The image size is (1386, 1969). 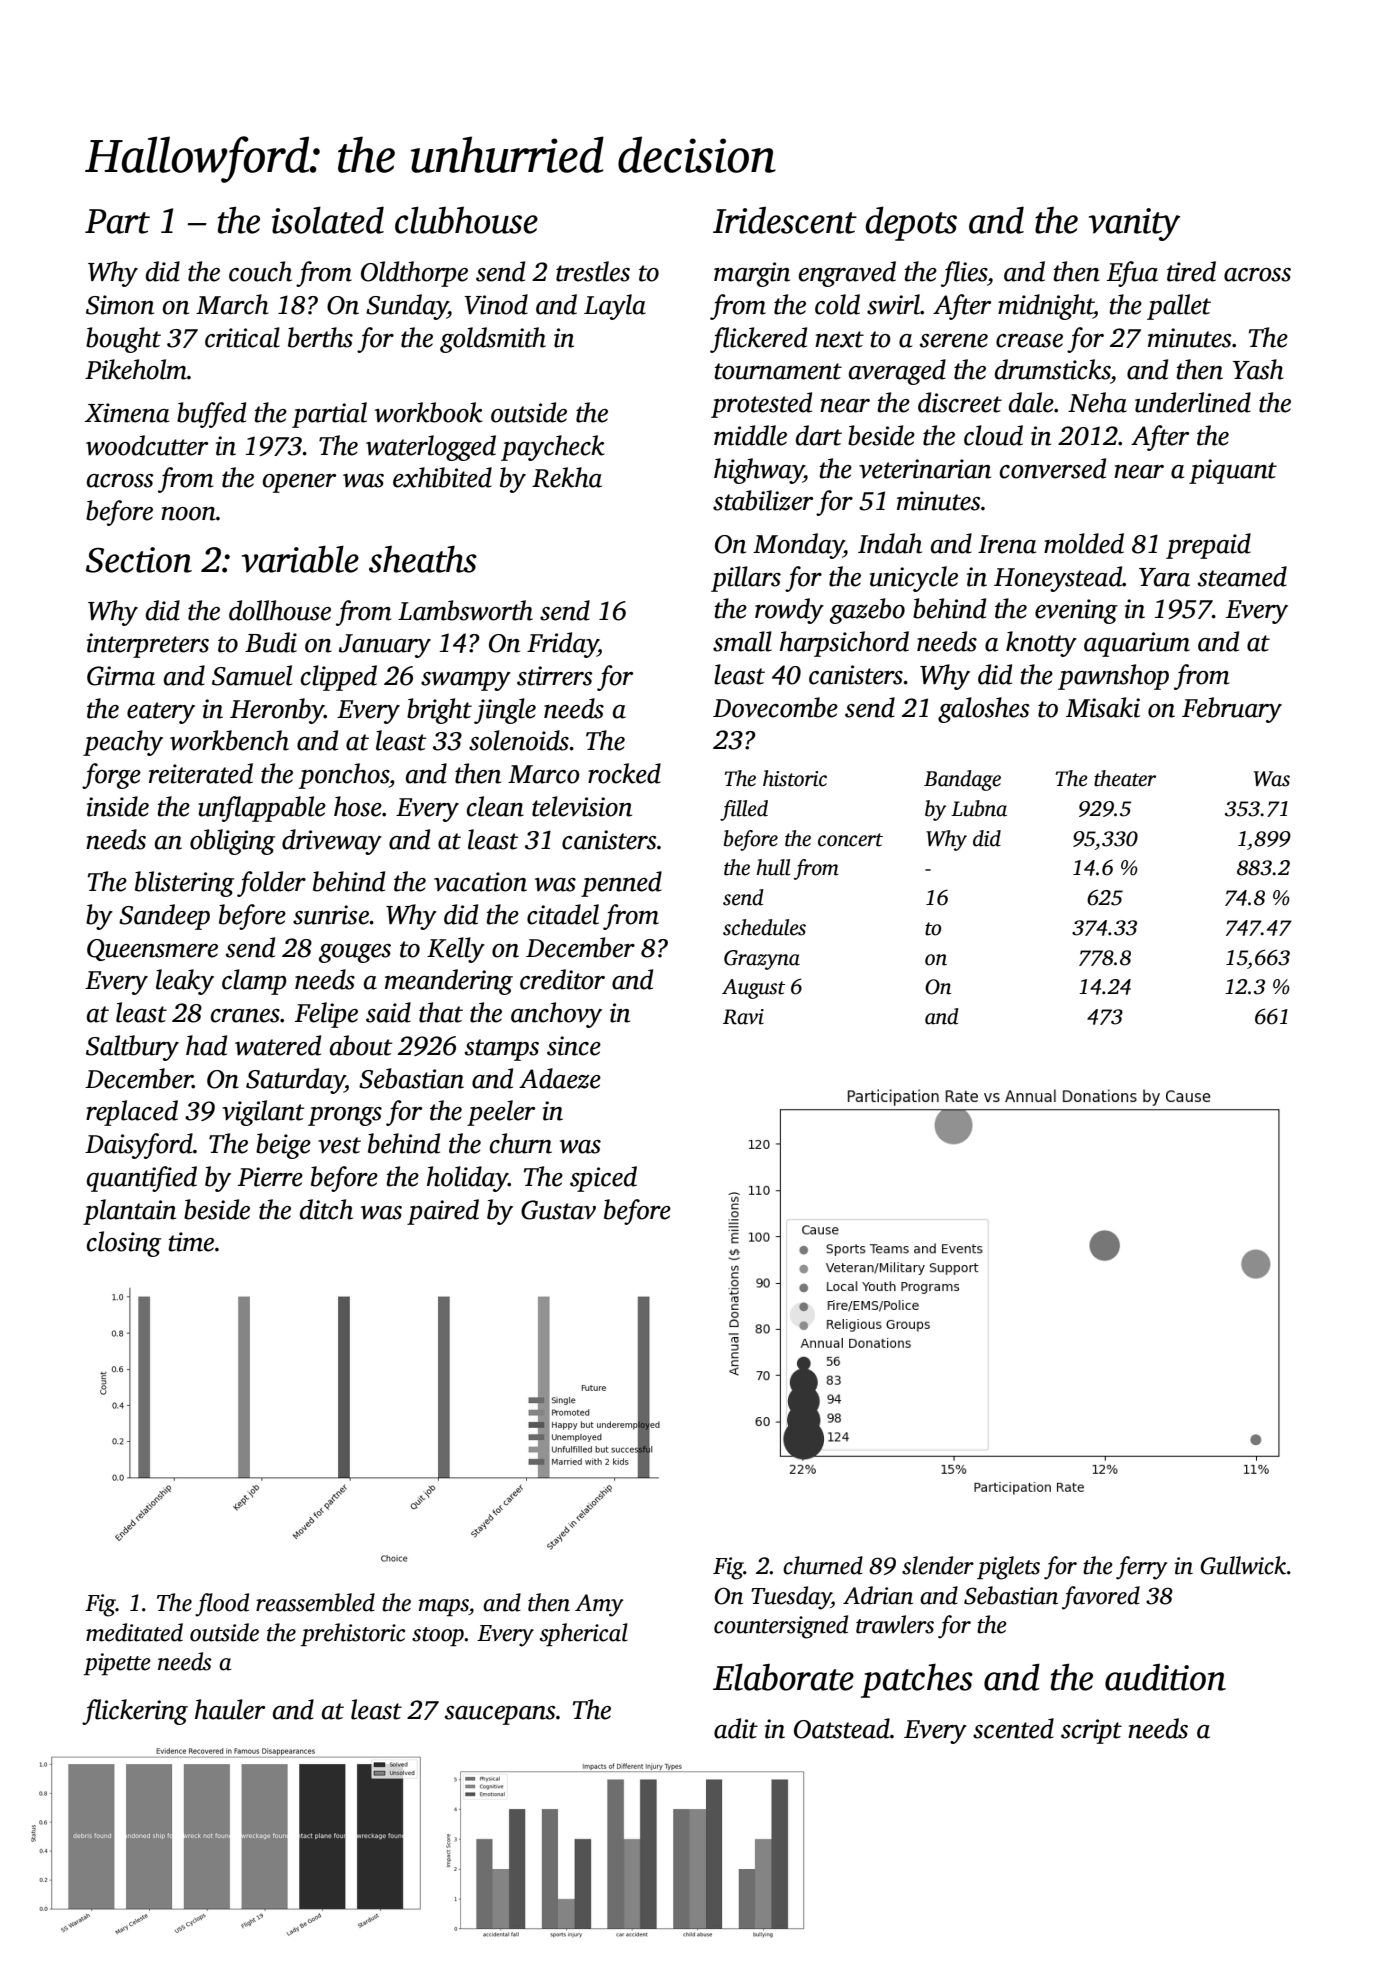 What do you see at coordinates (120, 305) in the document?
I see `Simon` at bounding box center [120, 305].
